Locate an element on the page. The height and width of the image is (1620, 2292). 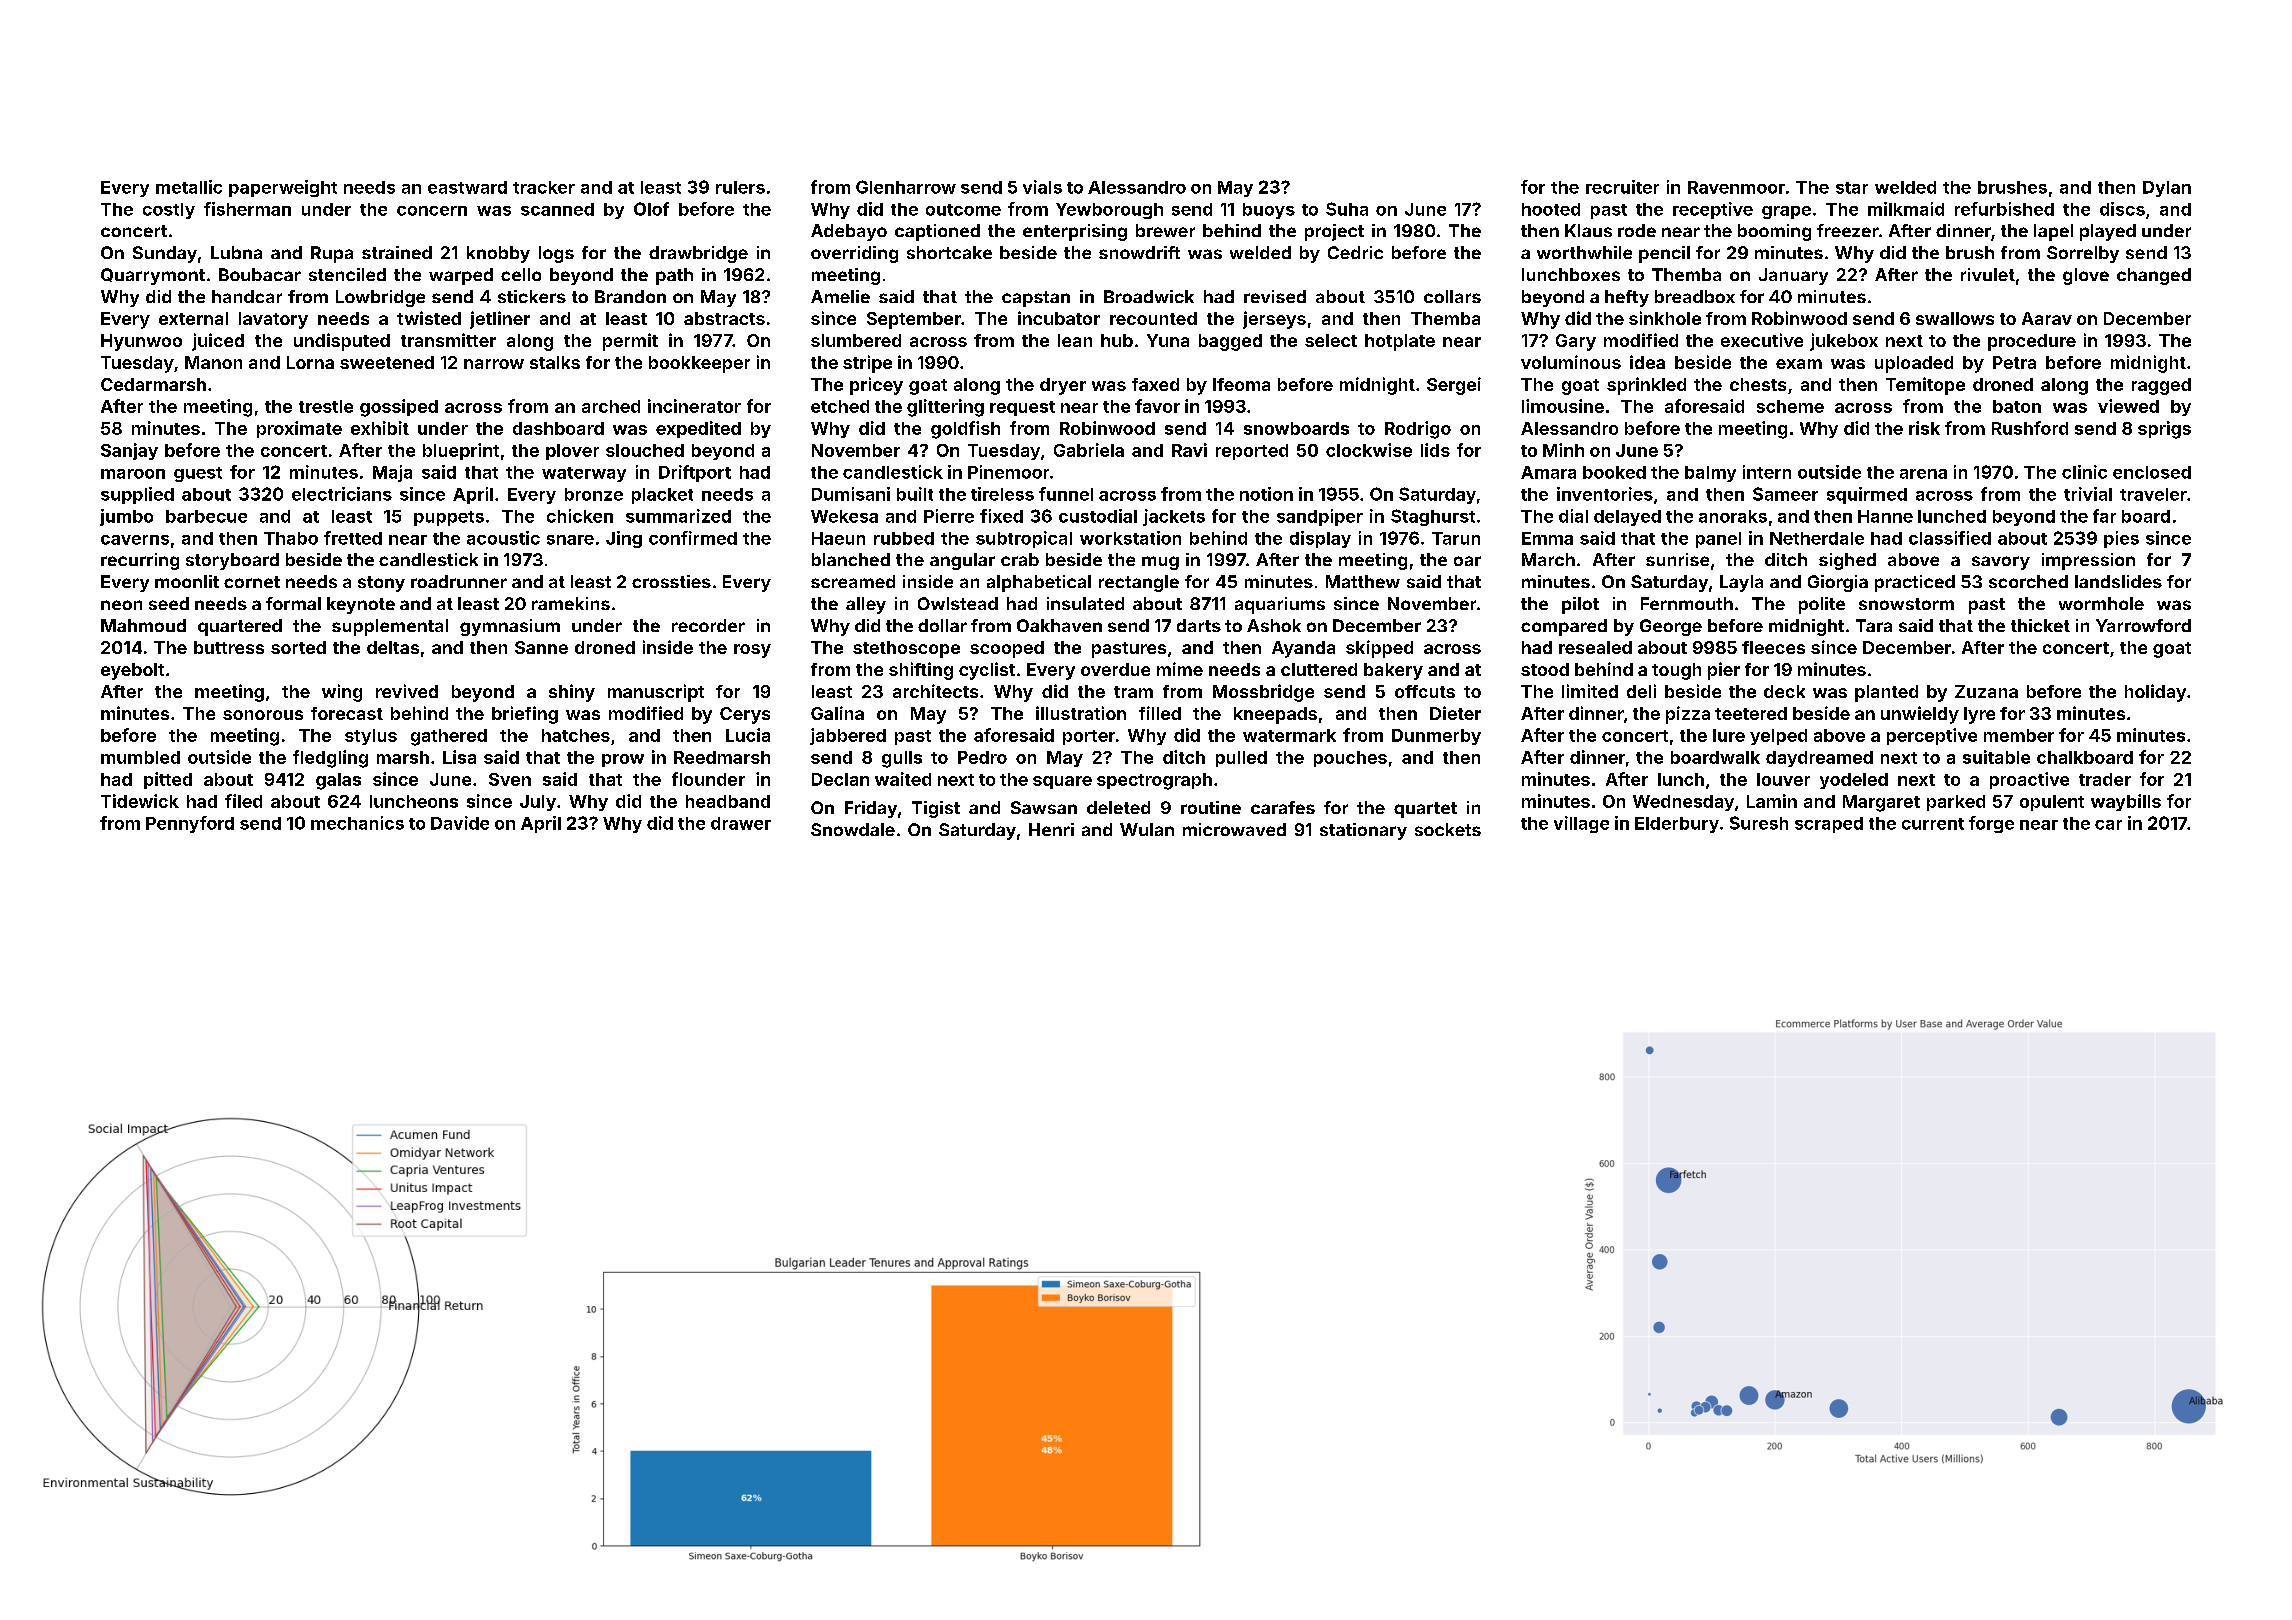
jerseys is located at coordinates (1274, 320).
